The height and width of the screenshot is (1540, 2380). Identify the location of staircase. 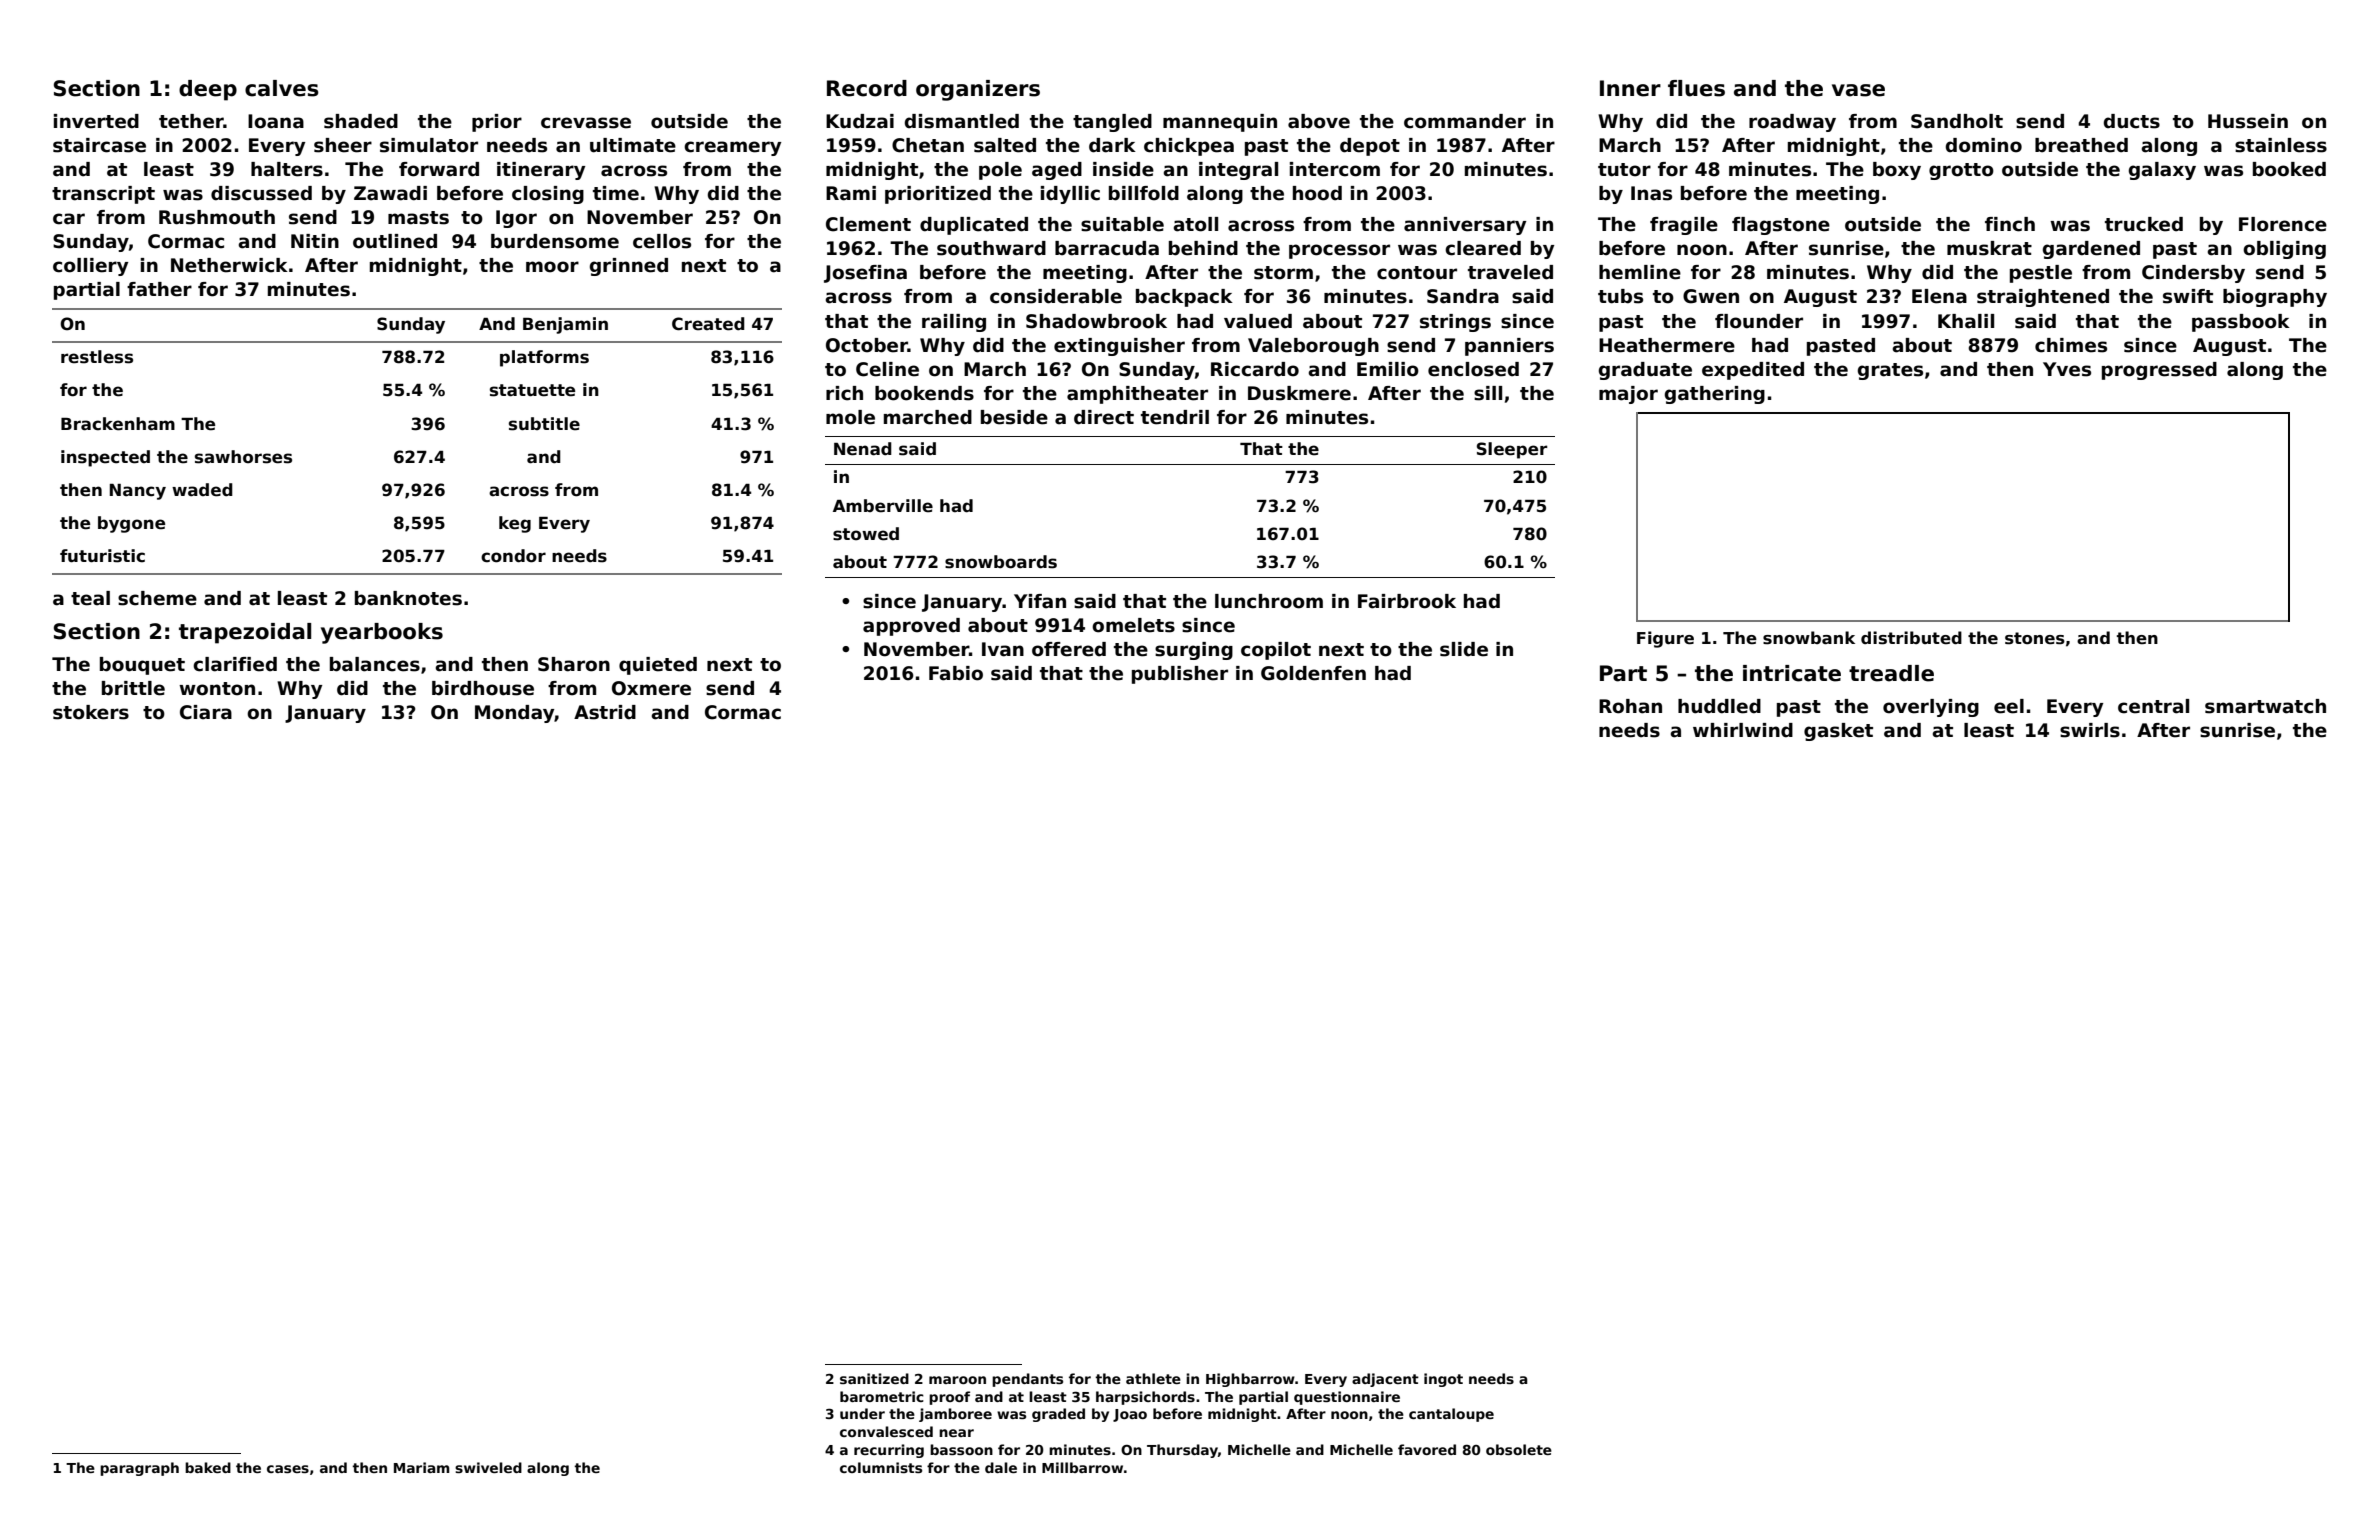
(99, 145).
